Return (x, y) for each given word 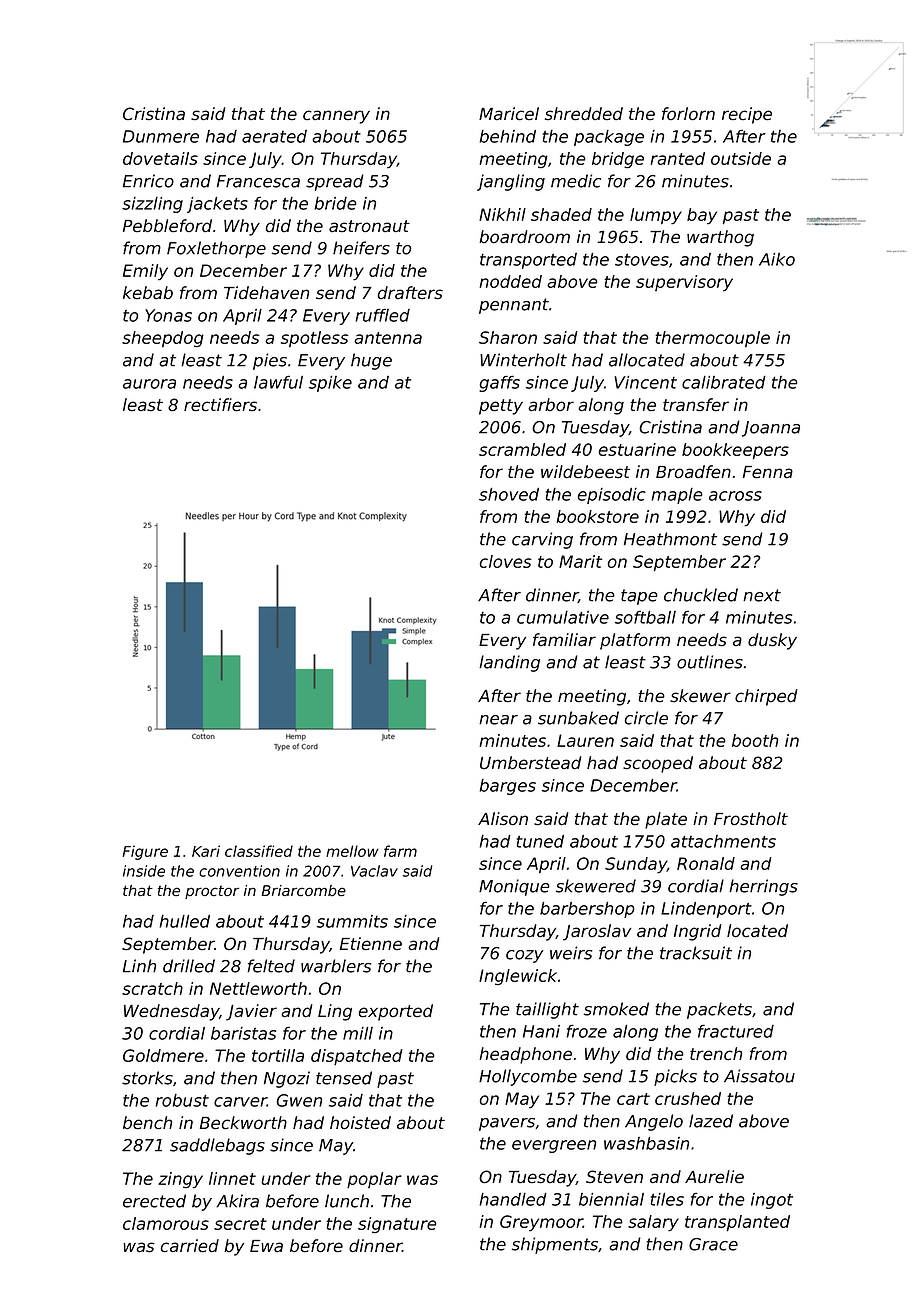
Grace (713, 1244)
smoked (616, 1009)
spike (330, 384)
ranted (677, 158)
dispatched (357, 1057)
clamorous (166, 1223)
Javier (251, 1012)
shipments (555, 1245)
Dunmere (161, 136)
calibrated (724, 382)
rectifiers (220, 405)
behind (507, 136)
